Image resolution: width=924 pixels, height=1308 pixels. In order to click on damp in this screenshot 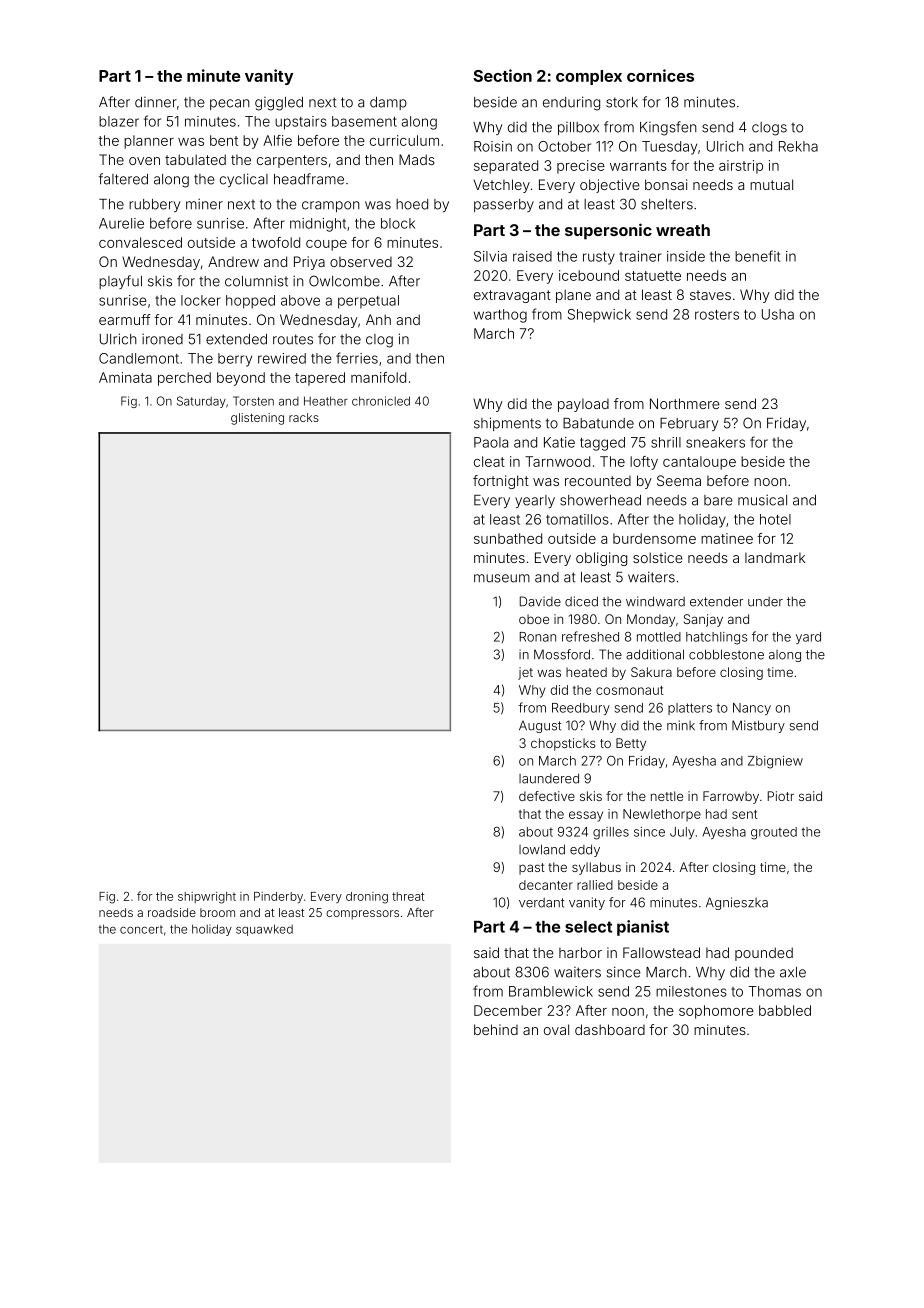, I will do `click(388, 103)`.
